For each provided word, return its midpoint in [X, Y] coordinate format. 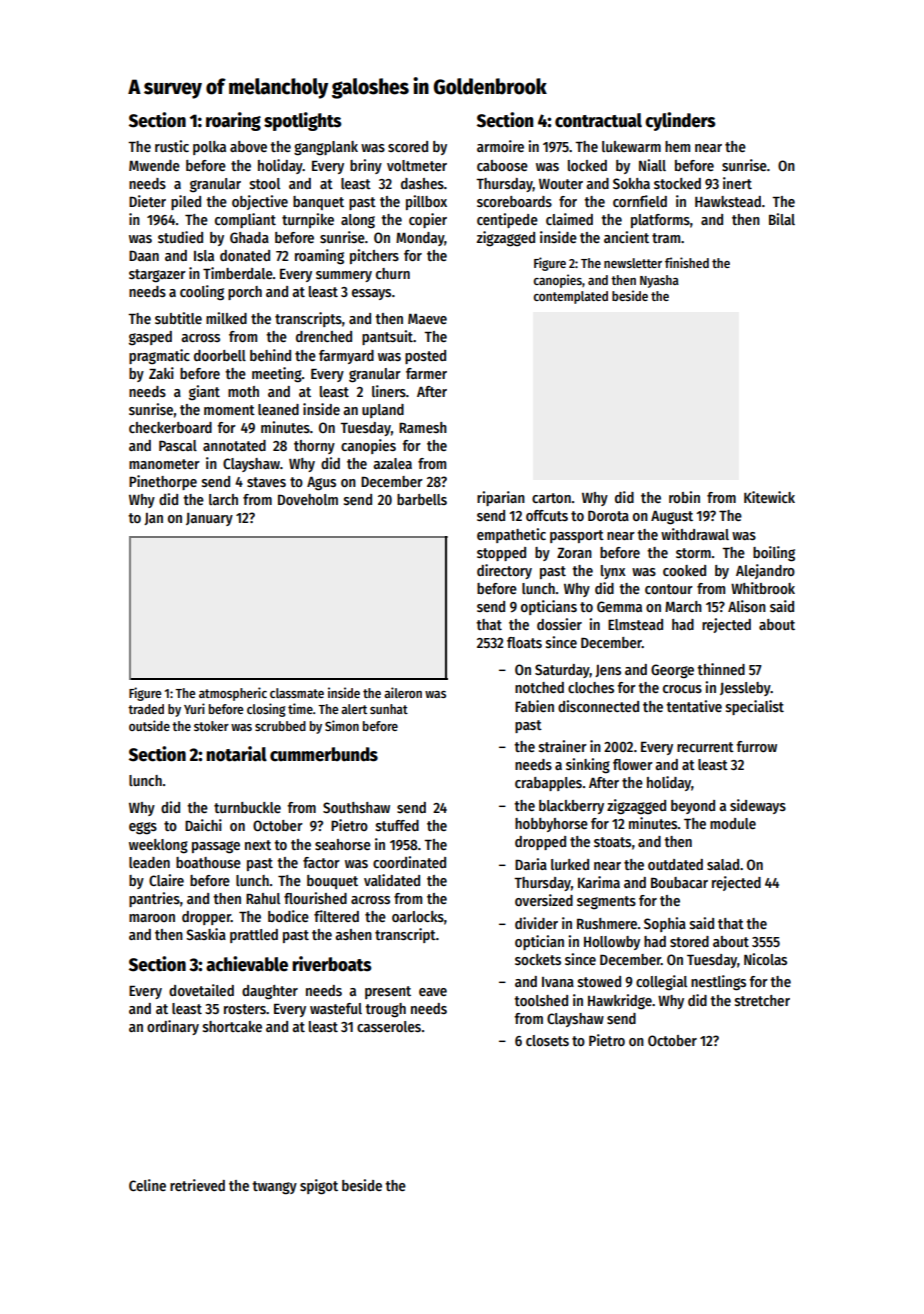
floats [524, 642]
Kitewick [769, 497]
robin [684, 497]
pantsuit [387, 337]
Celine [147, 1185]
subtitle [178, 318]
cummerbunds [324, 754]
